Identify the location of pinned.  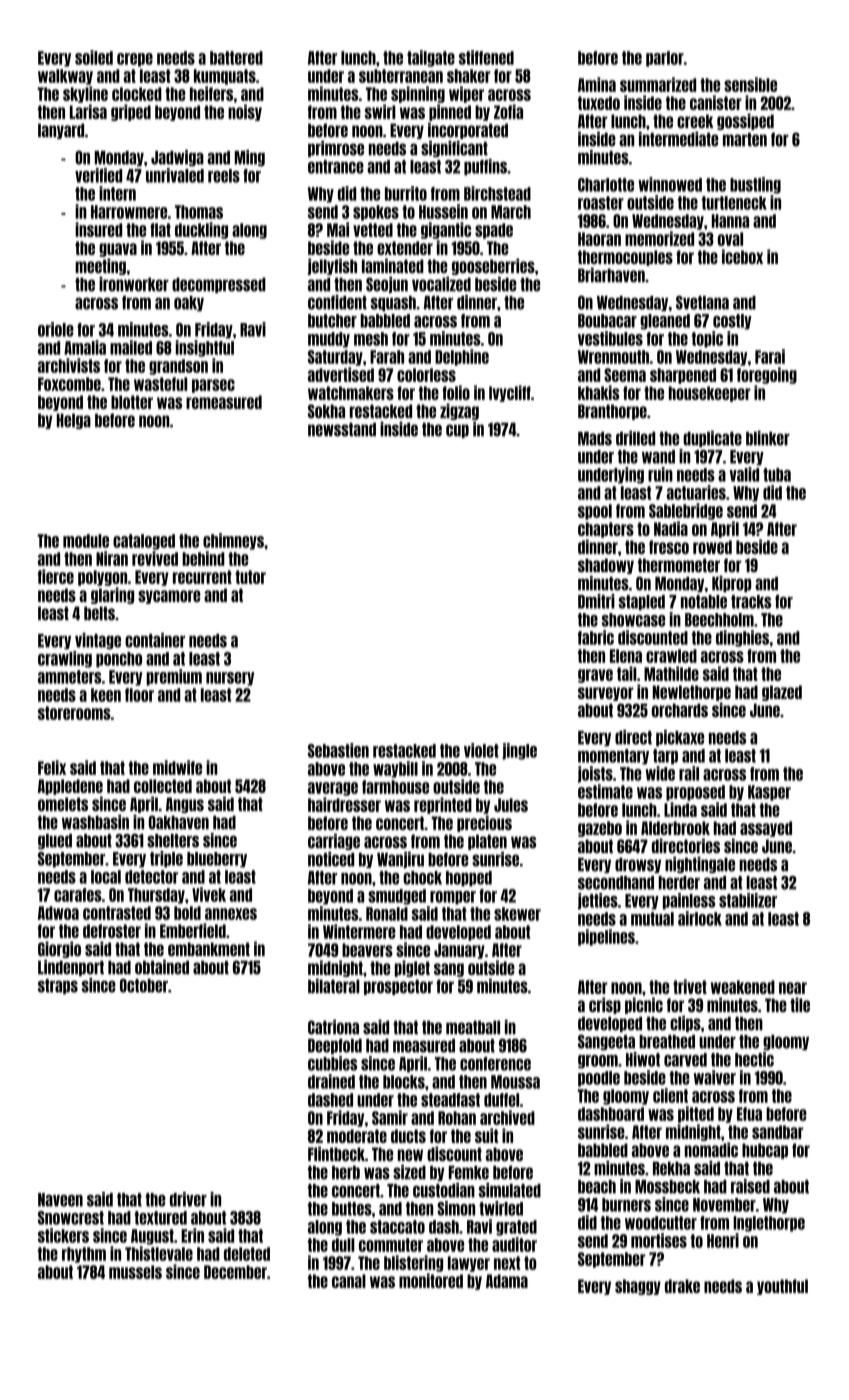
(450, 112).
